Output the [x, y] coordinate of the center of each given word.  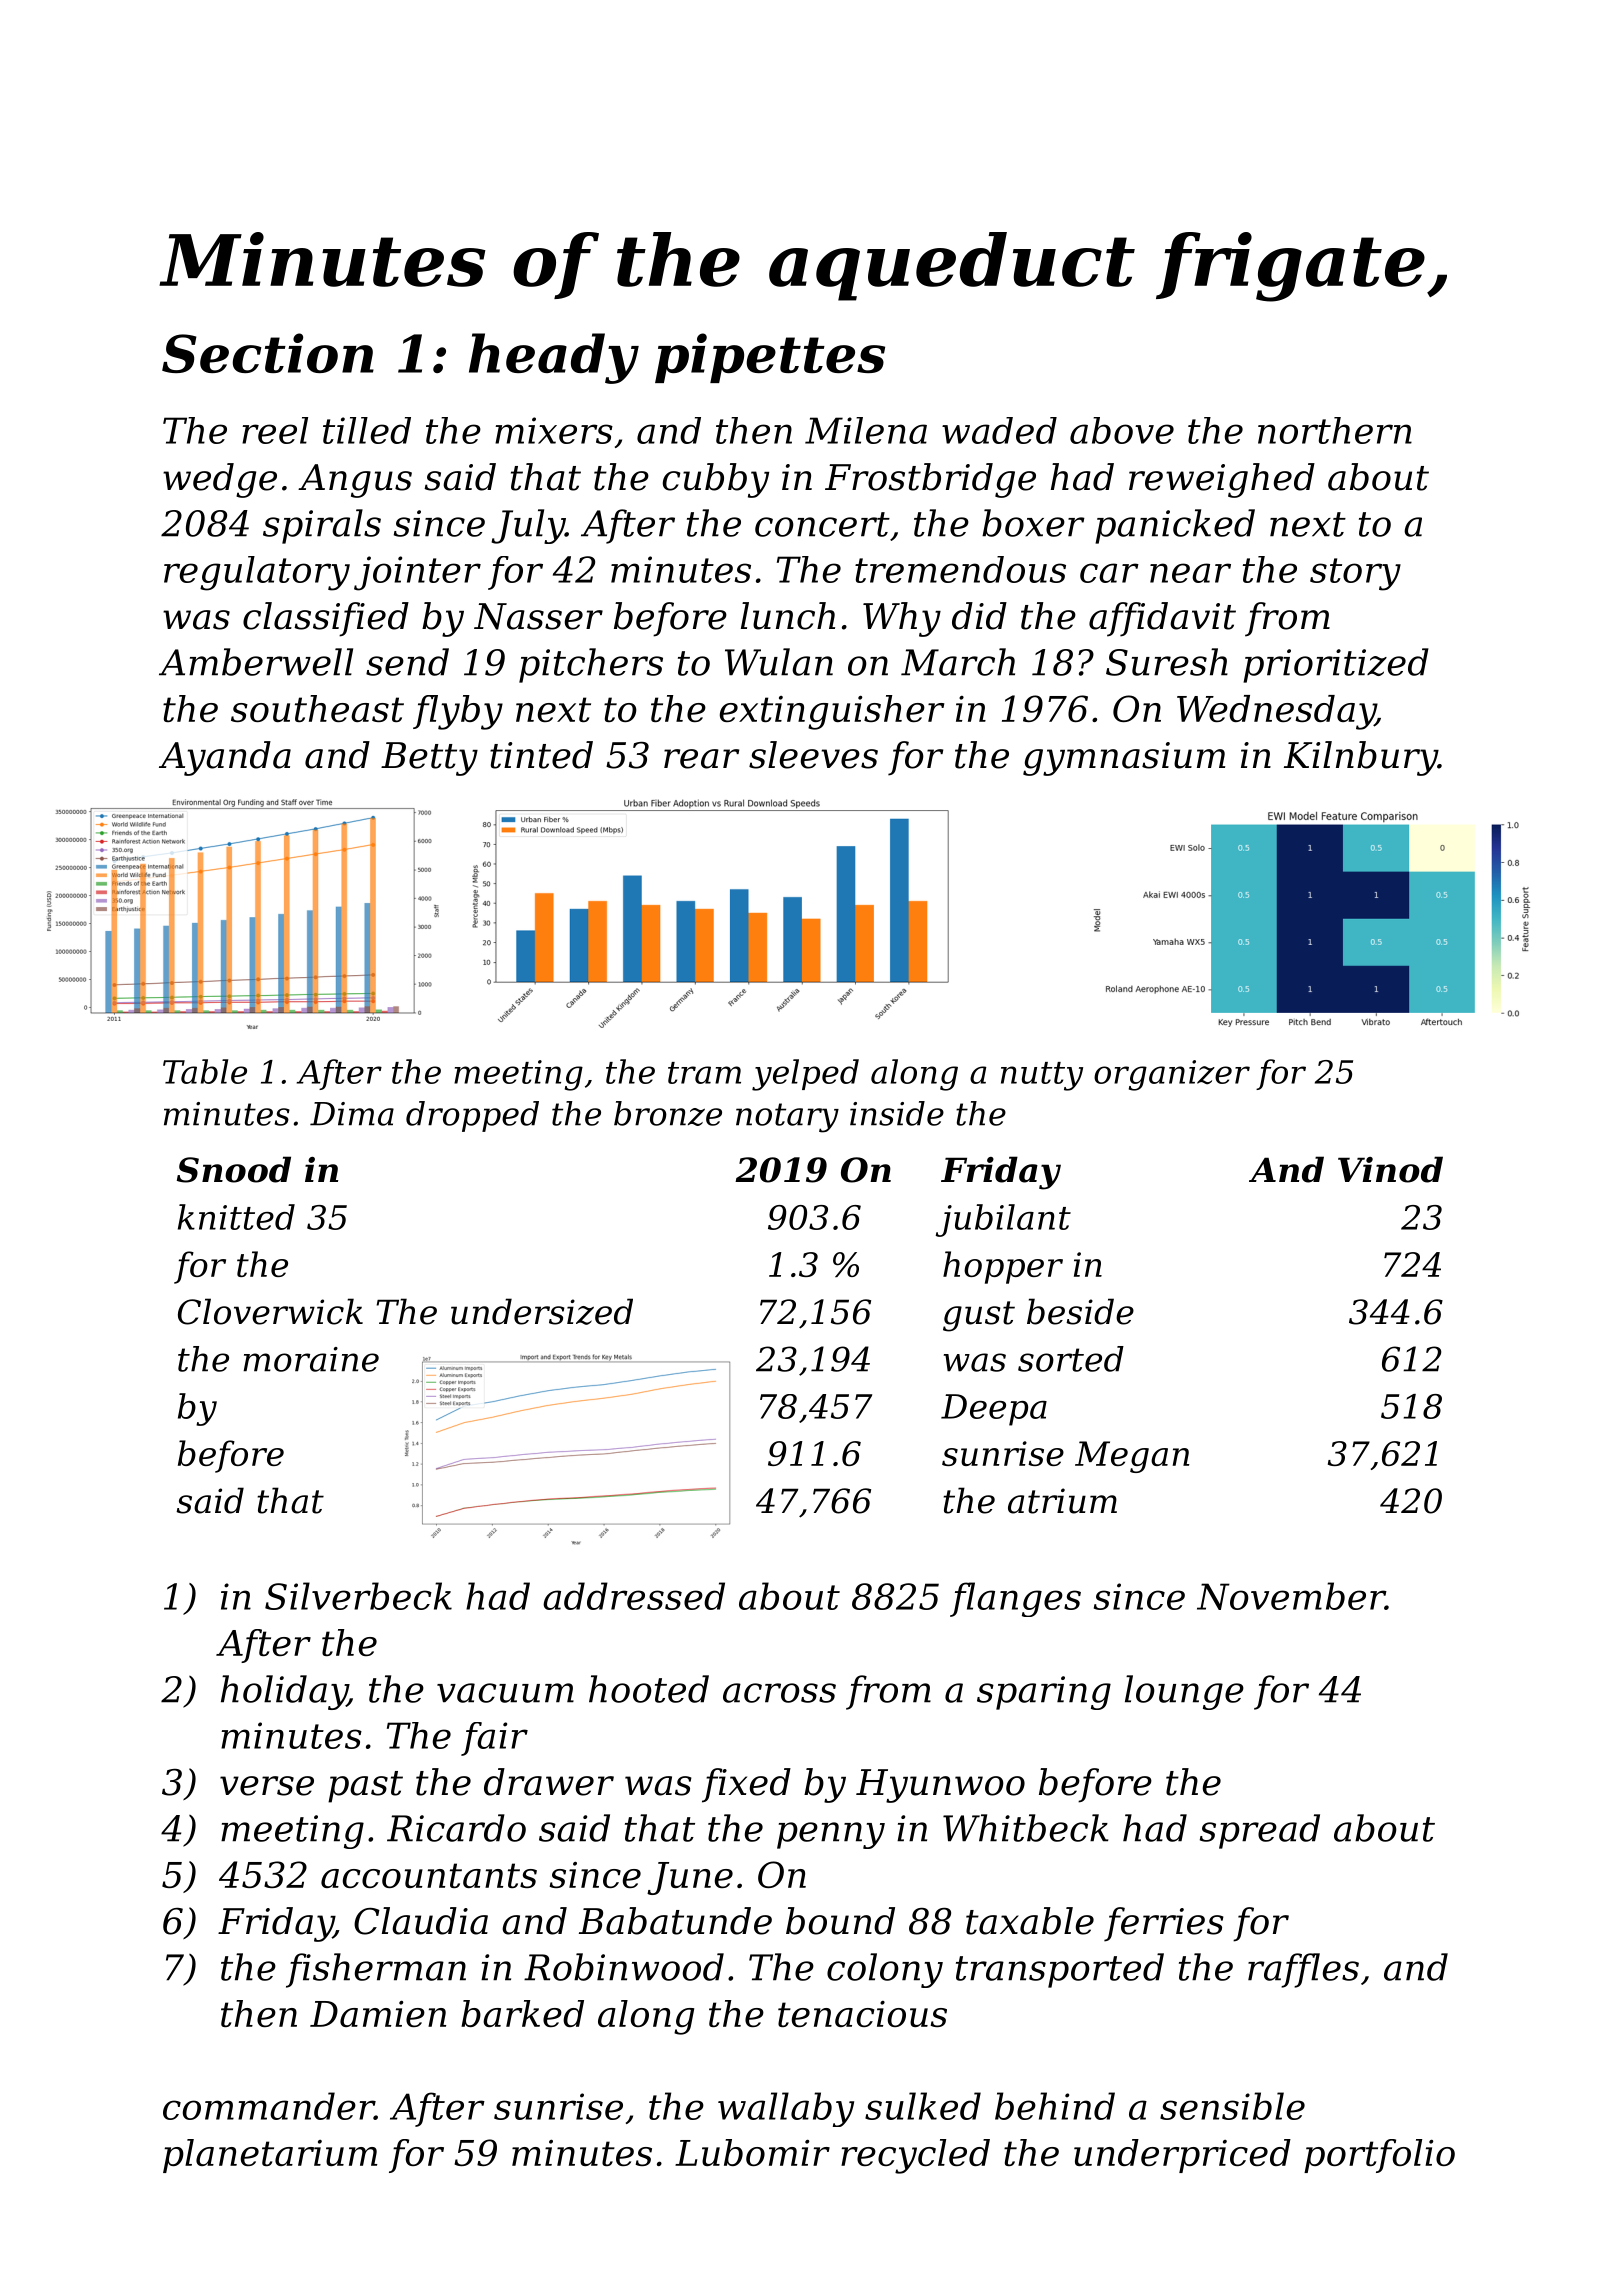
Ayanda [225, 758]
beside [1080, 1311]
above [1122, 430]
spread [1260, 1831]
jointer [417, 573]
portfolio [1379, 2156]
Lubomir [752, 2152]
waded [999, 430]
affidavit [1162, 619]
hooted [649, 1689]
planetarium [270, 2156]
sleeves [813, 755]
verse [267, 1786]
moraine [311, 1359]
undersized [542, 1311]
